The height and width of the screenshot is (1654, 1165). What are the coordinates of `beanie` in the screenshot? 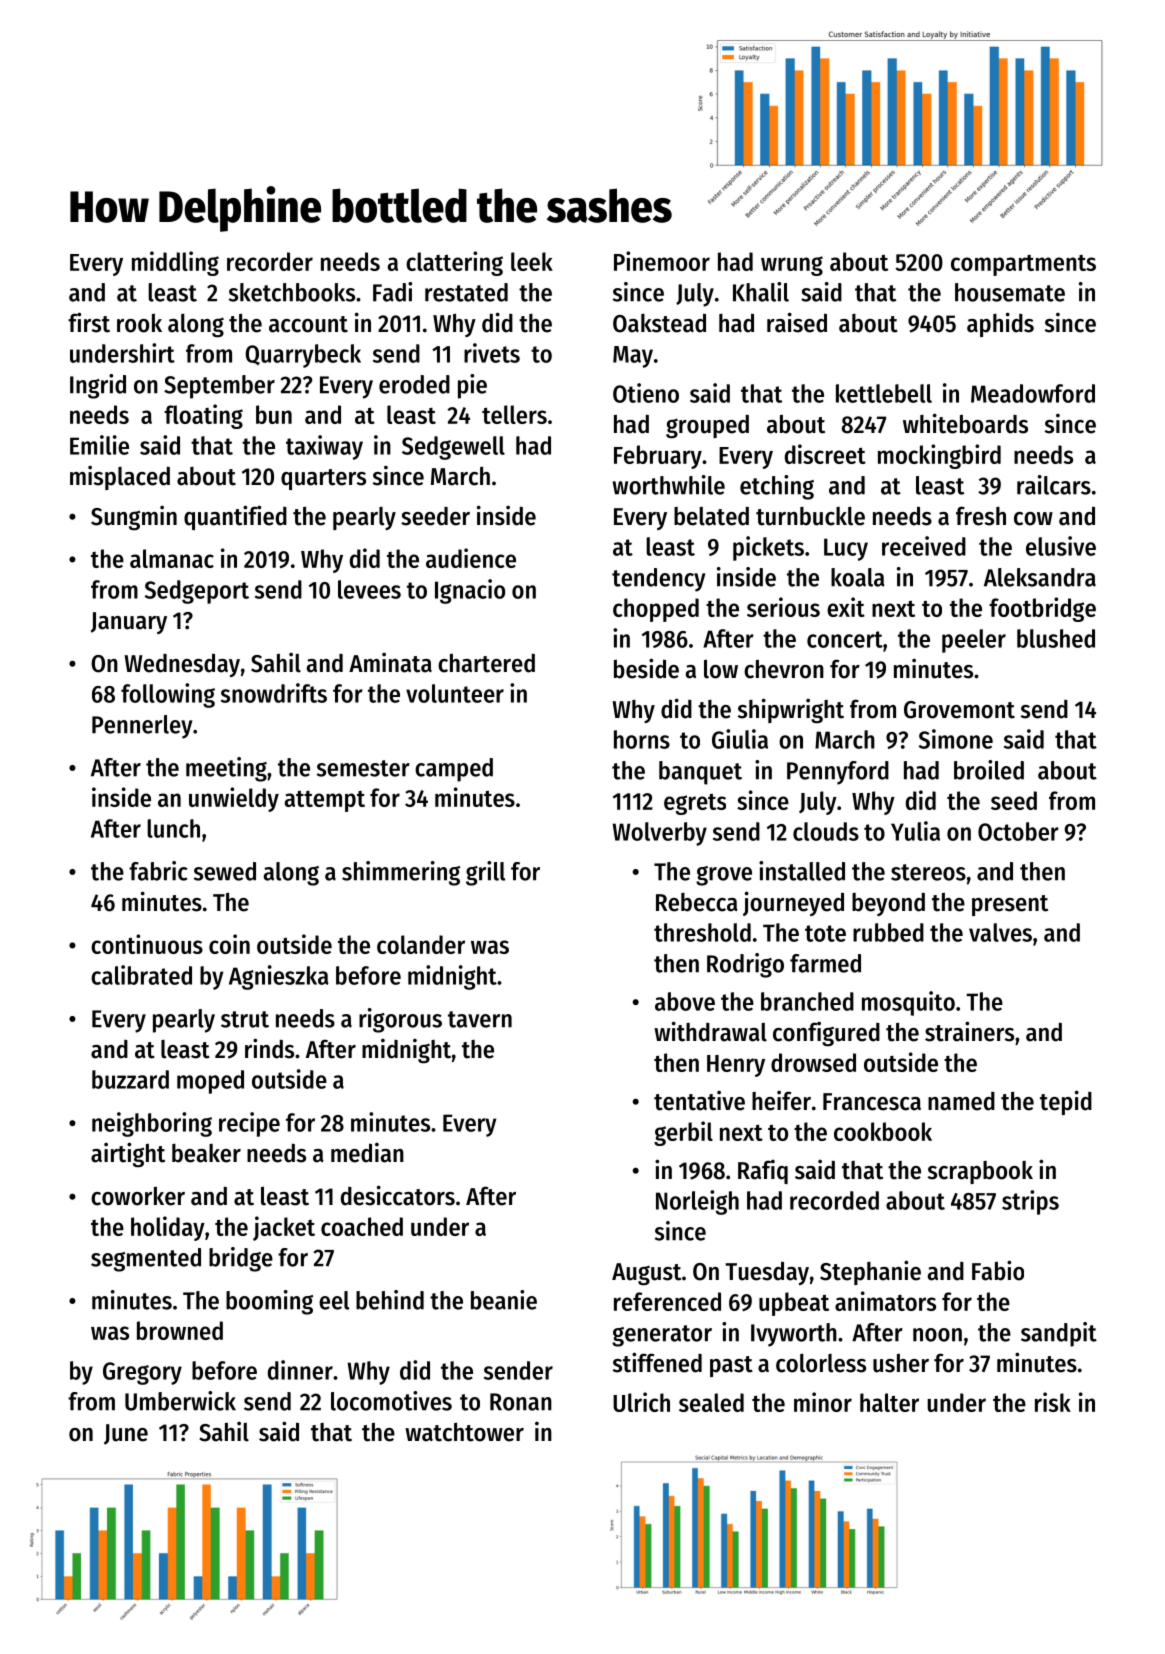 It's located at (504, 1300).
